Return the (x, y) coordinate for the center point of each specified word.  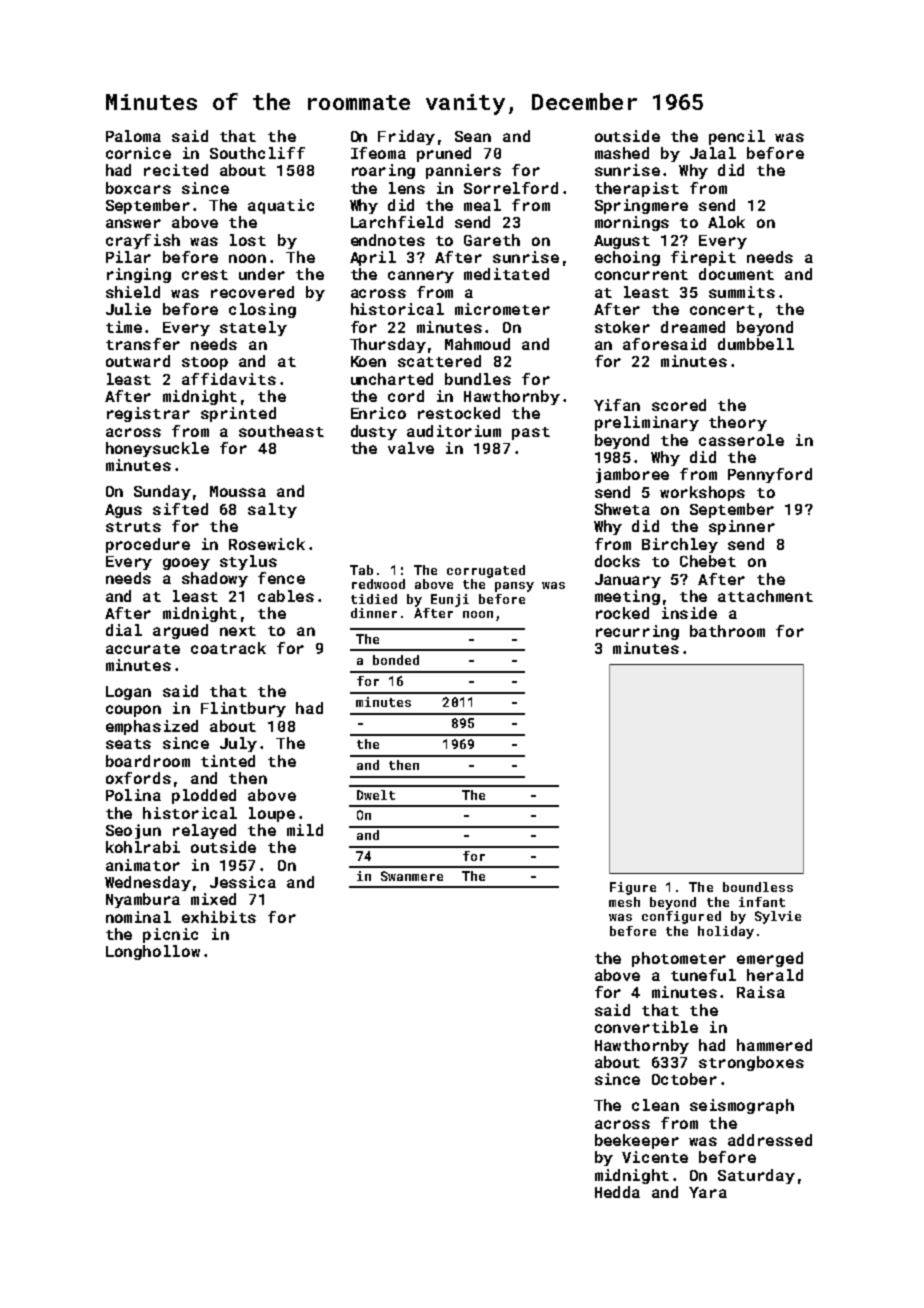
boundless (758, 887)
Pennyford (770, 475)
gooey (186, 564)
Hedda (617, 1192)
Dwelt (376, 795)
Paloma (133, 136)
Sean (473, 136)
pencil (737, 137)
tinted (228, 761)
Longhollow (153, 952)
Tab (361, 570)
